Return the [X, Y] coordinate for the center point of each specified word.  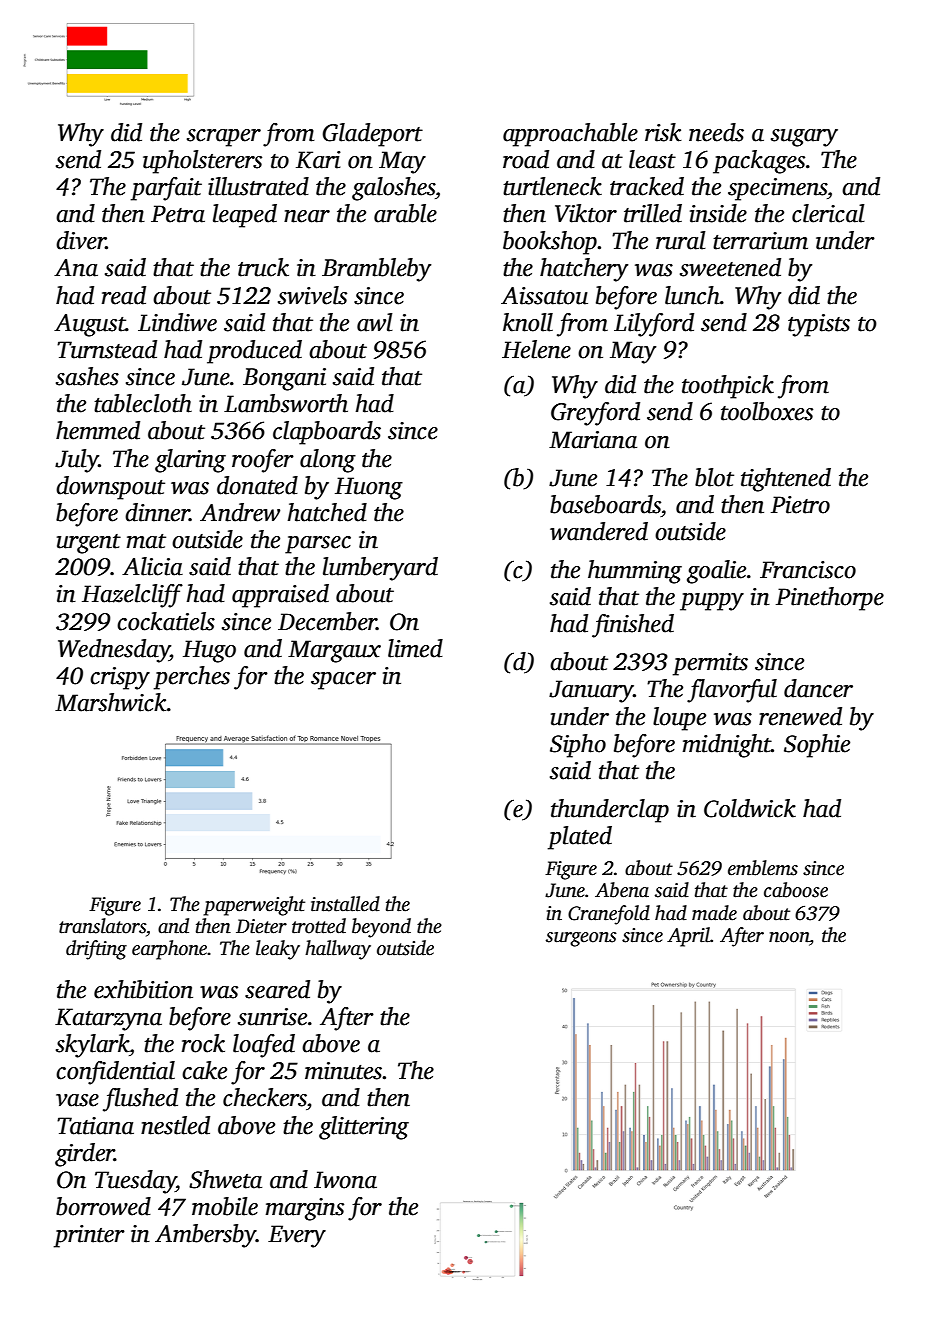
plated [580, 838]
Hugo [209, 651]
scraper [224, 138]
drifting [96, 950]
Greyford [595, 414]
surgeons [581, 939]
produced [254, 352]
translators [102, 926]
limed [415, 648]
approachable [570, 135]
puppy [712, 602]
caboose [796, 890]
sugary [804, 138]
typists [819, 325]
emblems [763, 868]
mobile [225, 1206]
